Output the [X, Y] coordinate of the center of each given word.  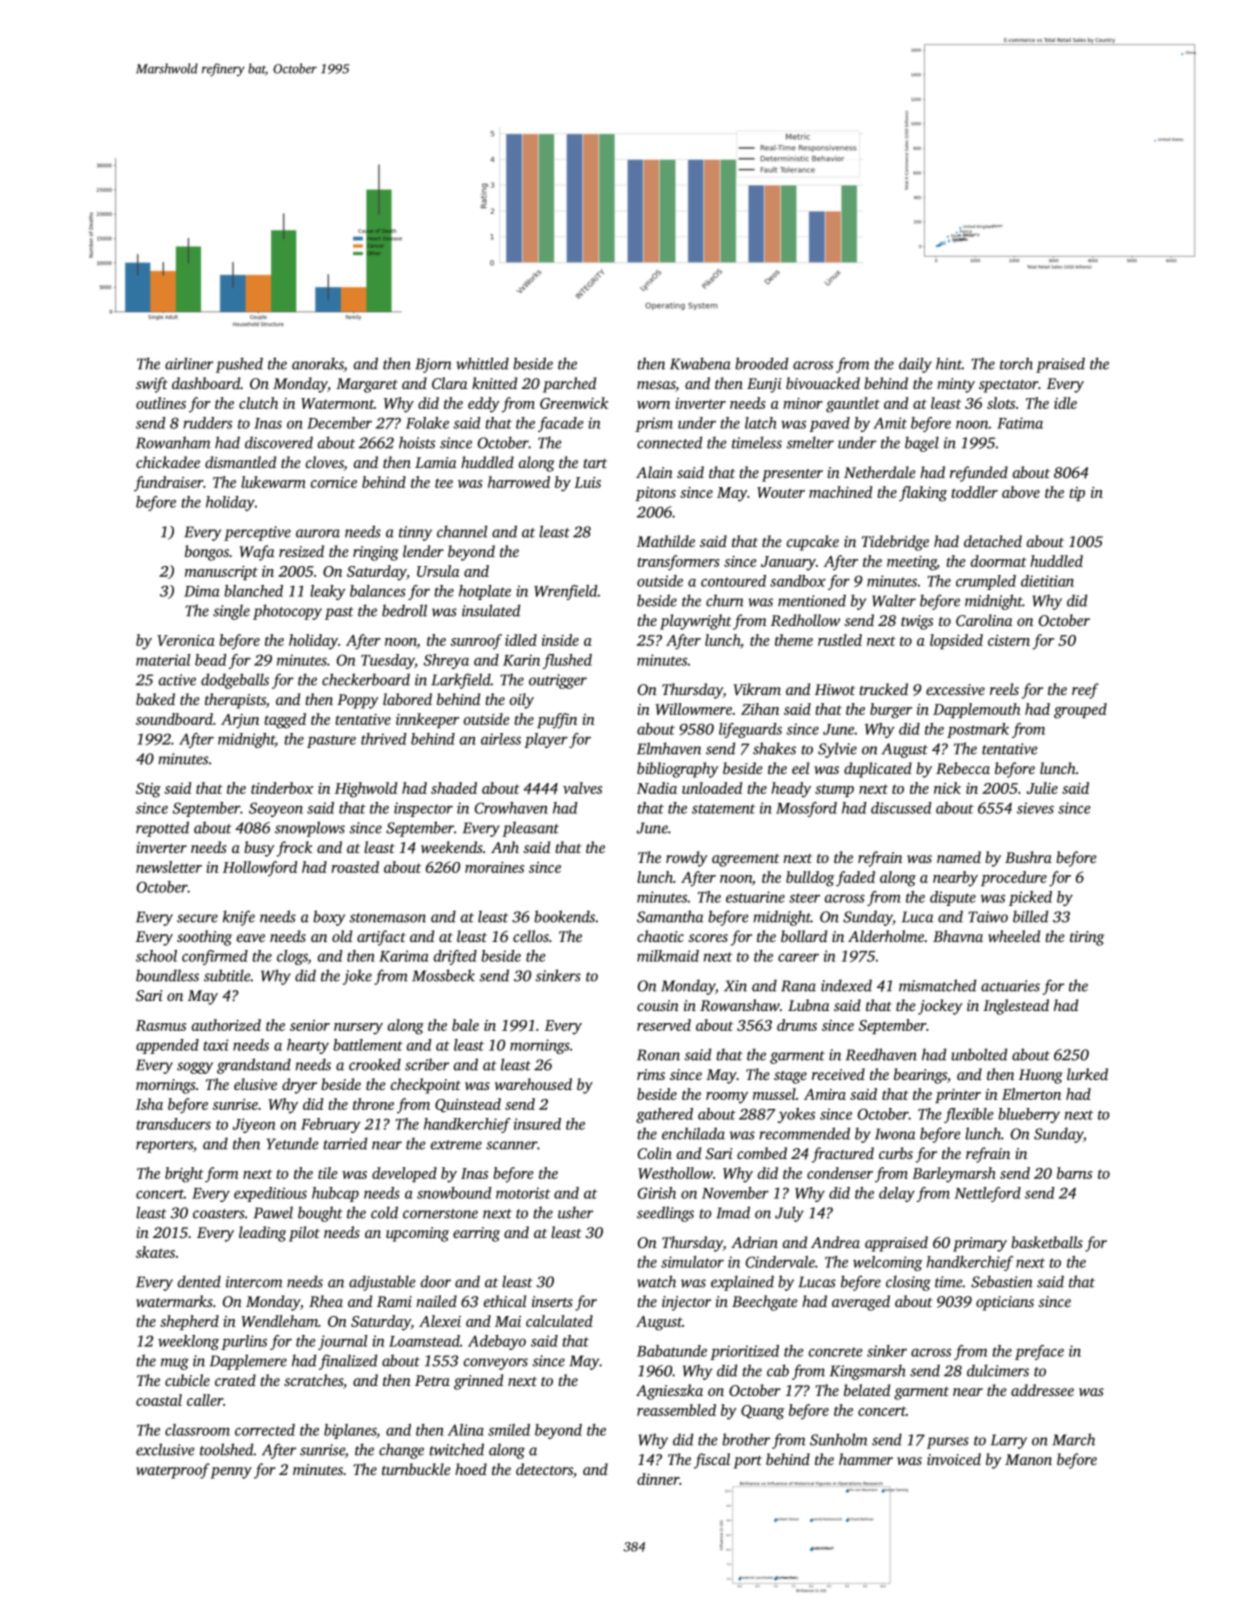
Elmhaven [669, 748]
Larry [1009, 1441]
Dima [202, 591]
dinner [658, 1479]
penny [231, 1473]
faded [855, 879]
